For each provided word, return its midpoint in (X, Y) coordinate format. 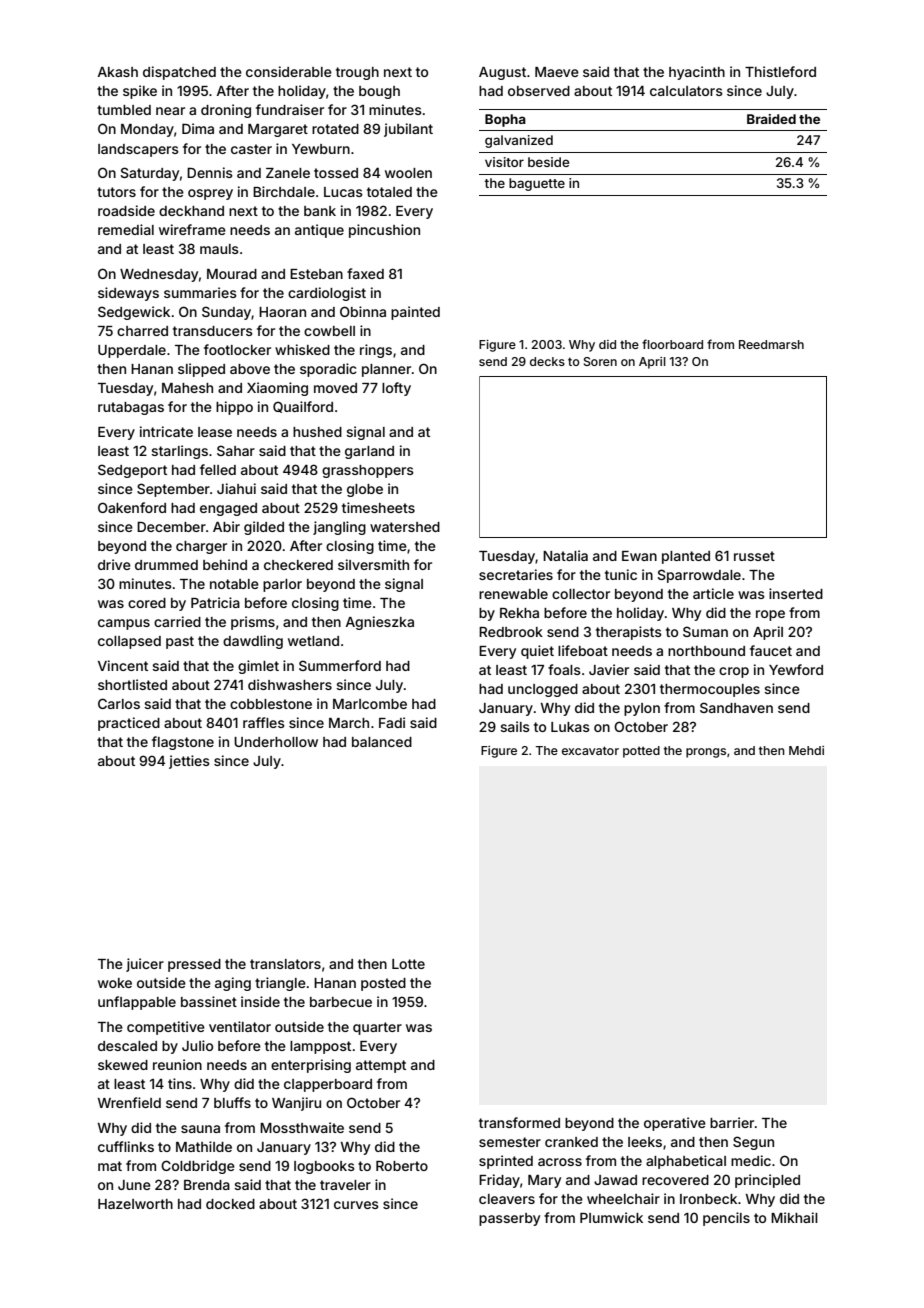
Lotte (408, 964)
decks (547, 361)
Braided (771, 119)
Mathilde (204, 1146)
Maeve (557, 72)
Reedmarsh (771, 344)
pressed (194, 965)
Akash (118, 72)
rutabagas (131, 408)
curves (356, 1205)
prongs (706, 753)
